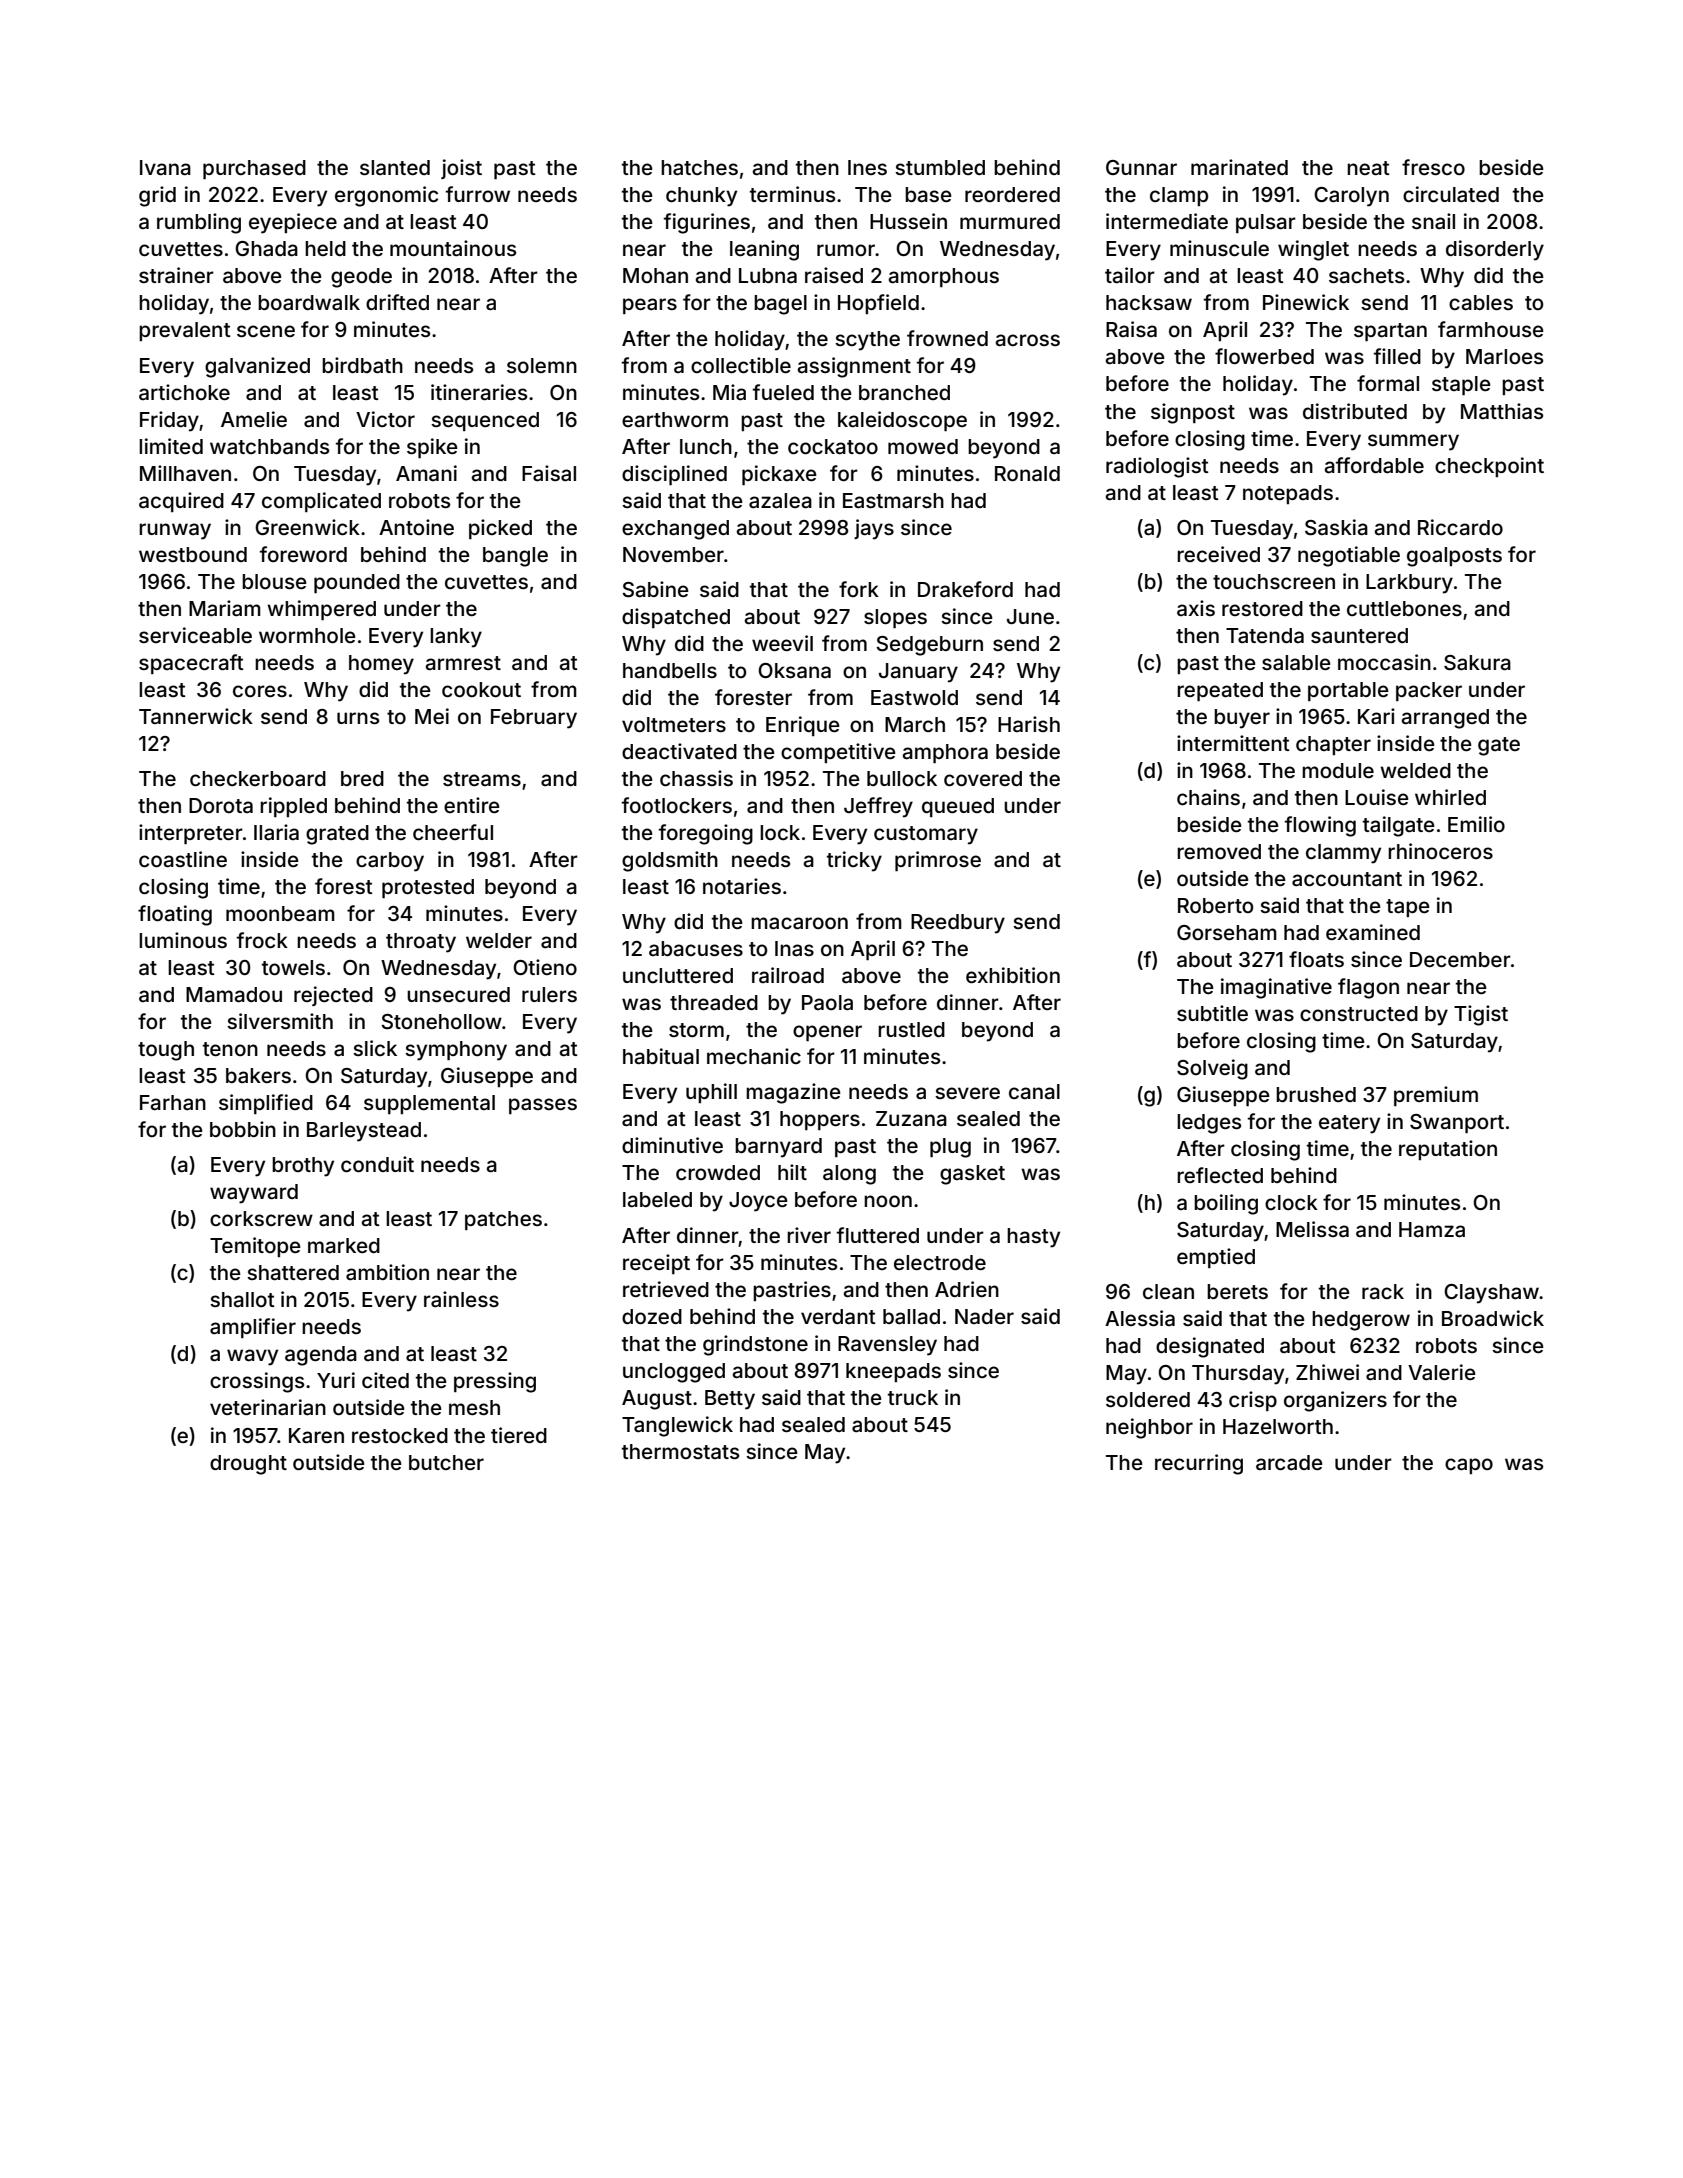  Describe the element at coordinates (1433, 167) in the page. I see `fresco` at that location.
